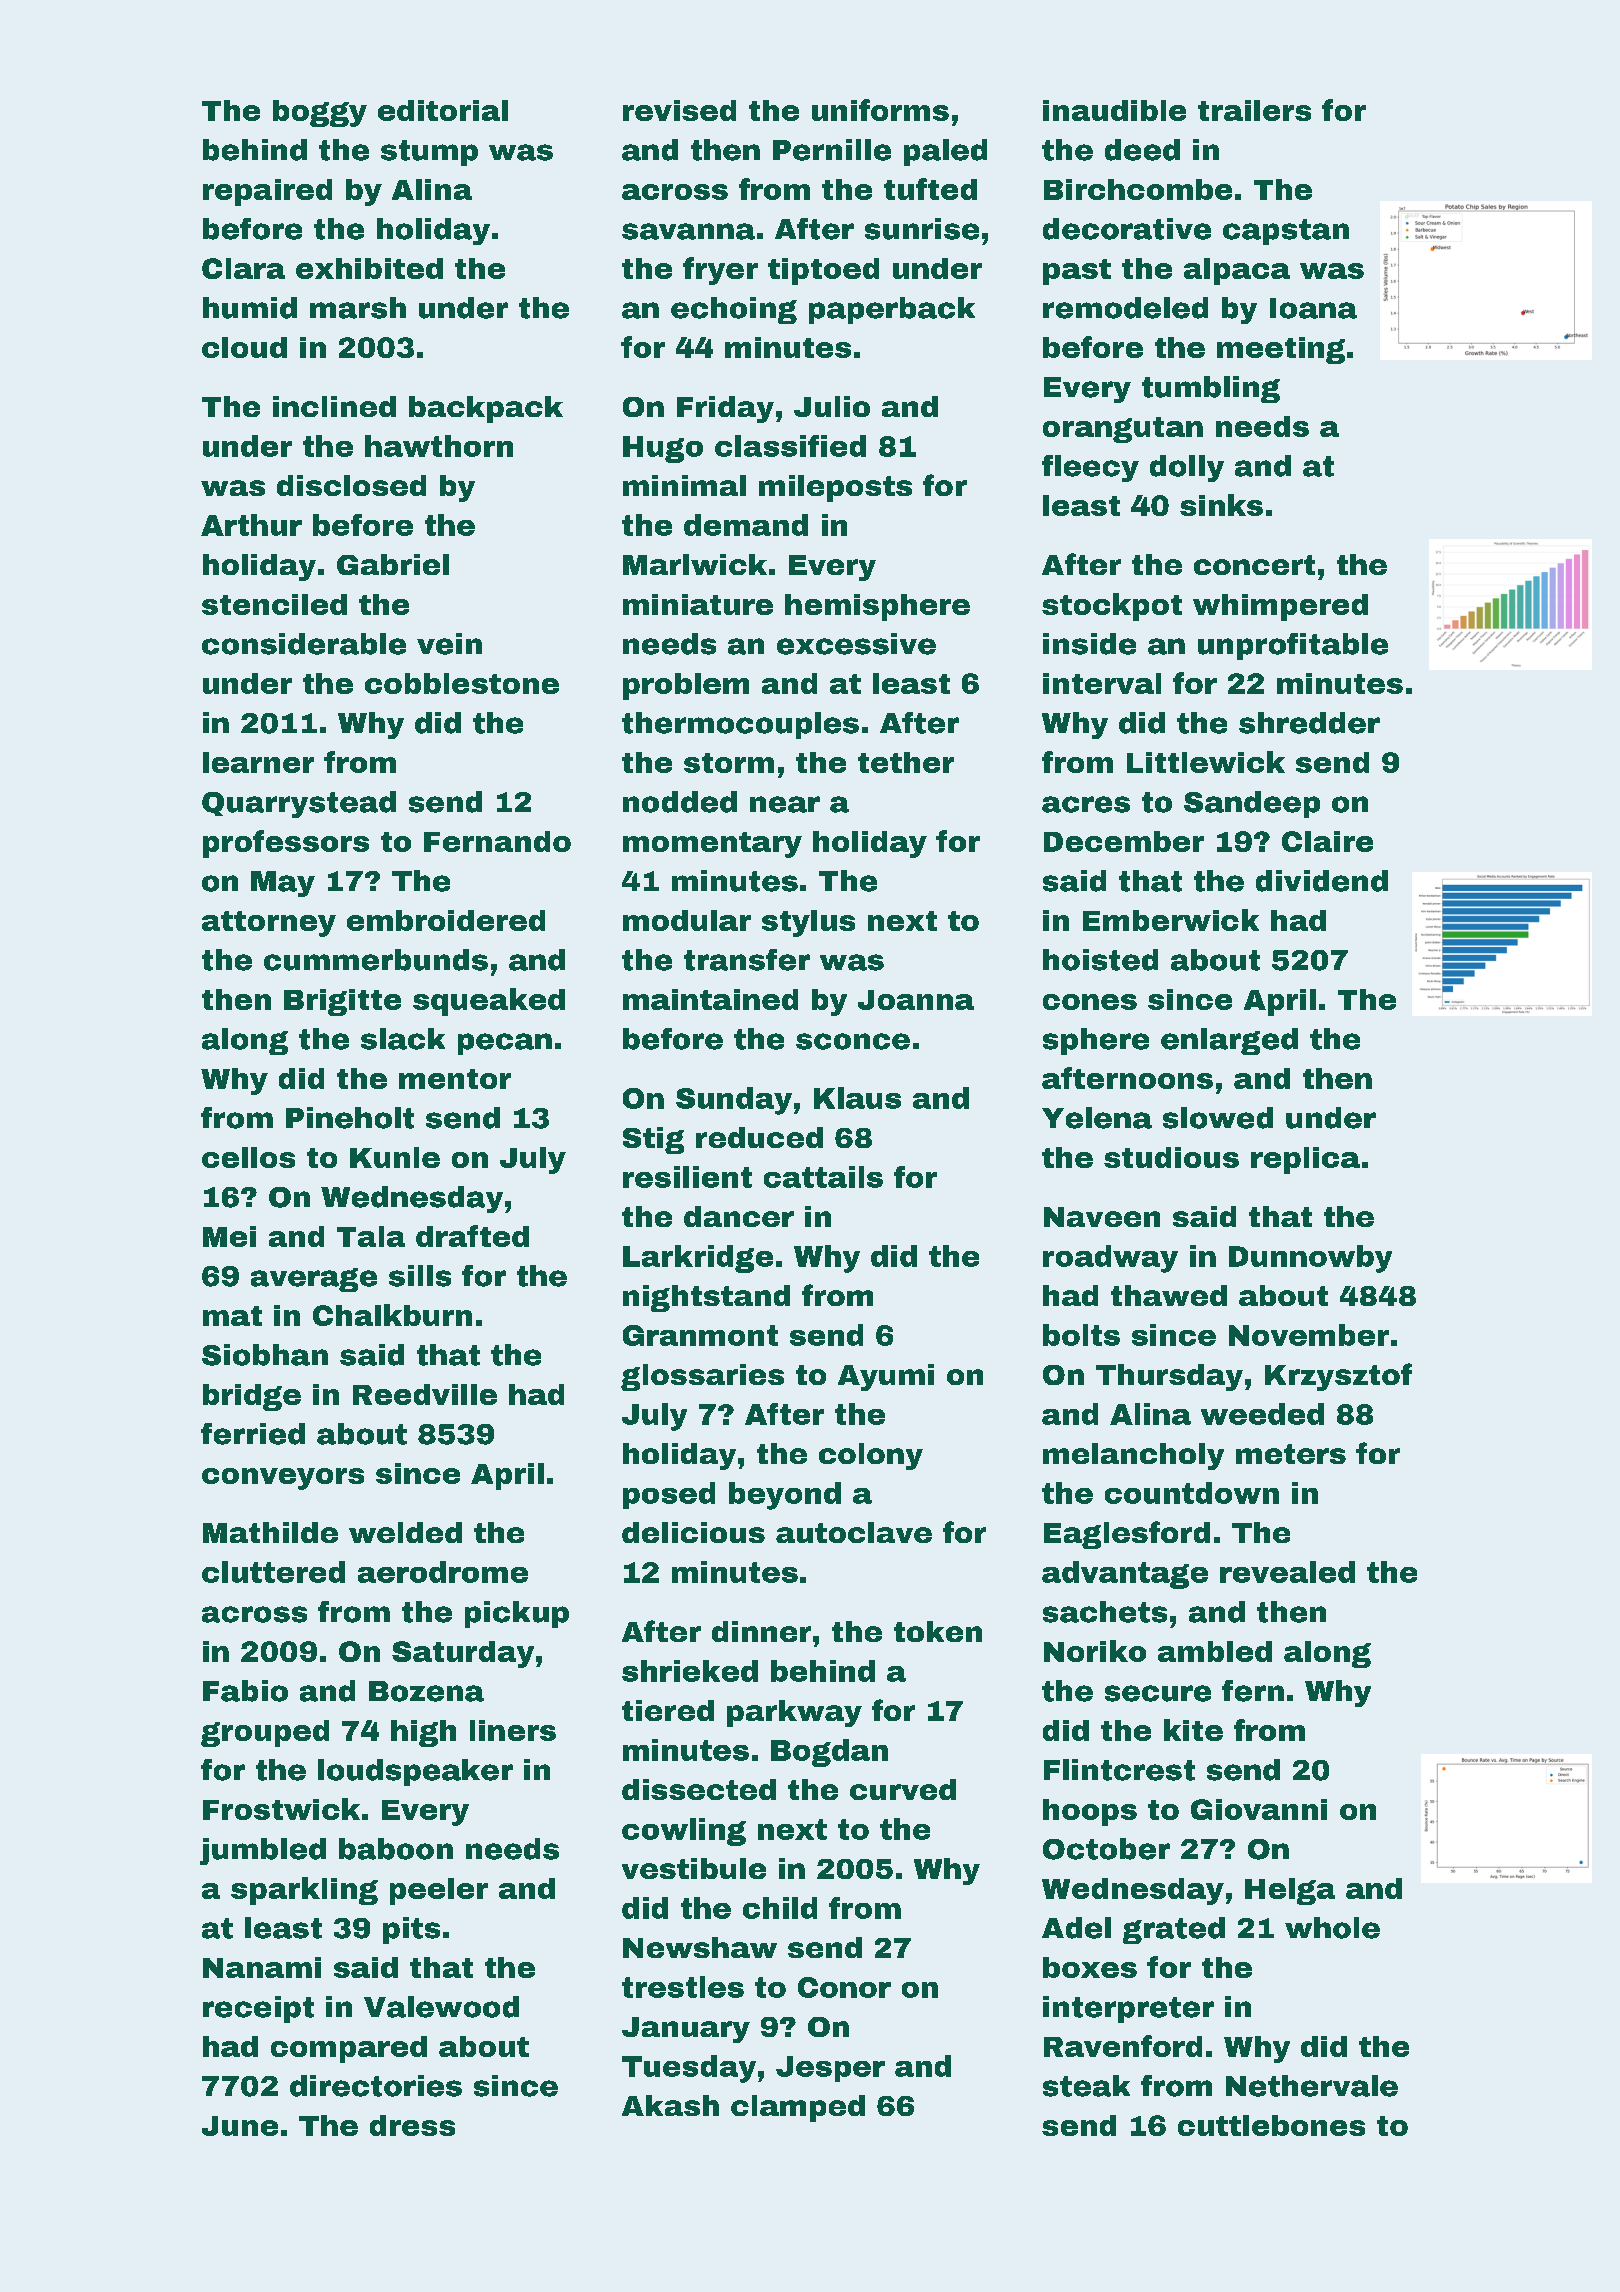  Describe the element at coordinates (1119, 1770) in the screenshot. I see `Flintcrest` at that location.
